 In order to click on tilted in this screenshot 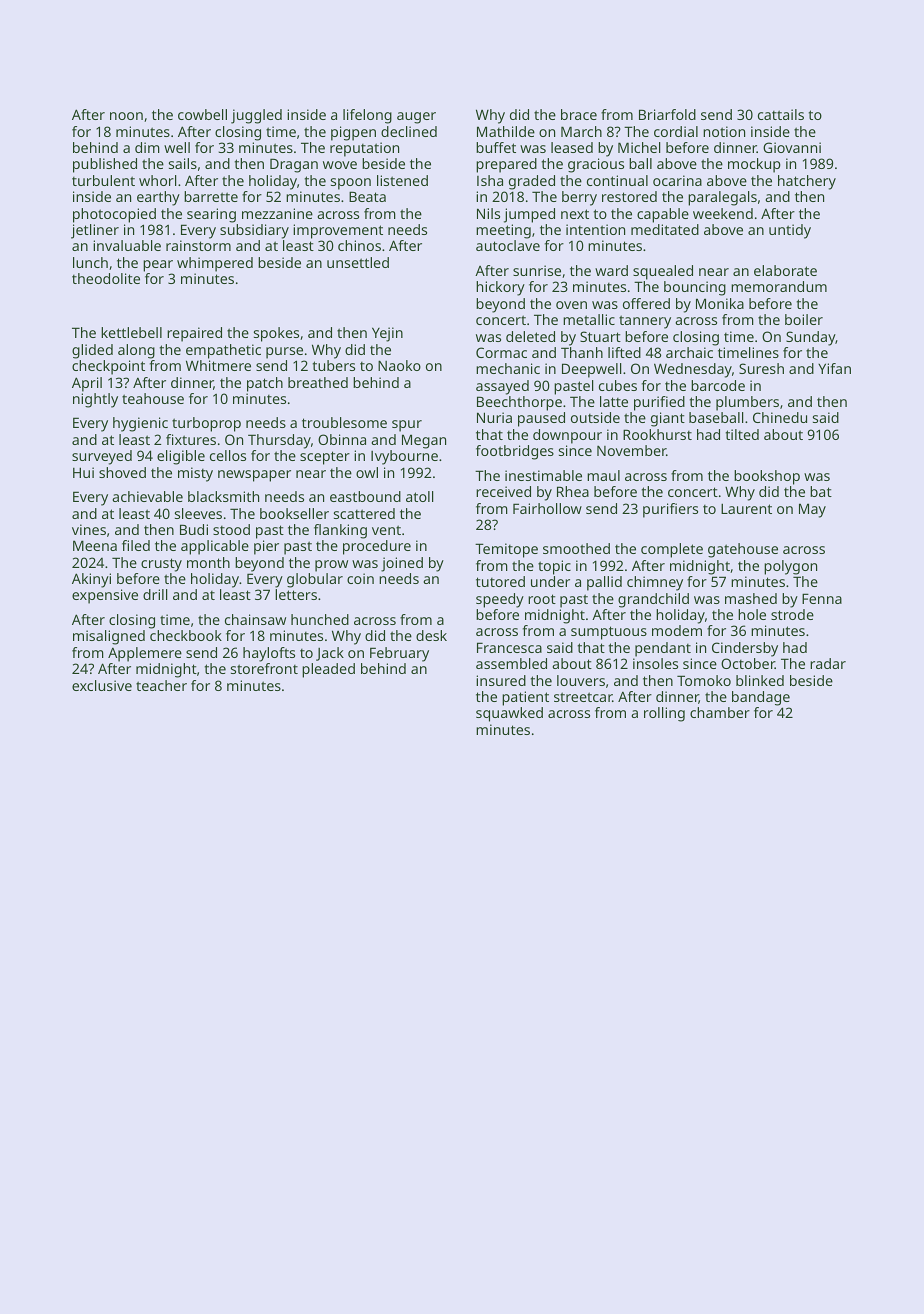, I will do `click(742, 434)`.
